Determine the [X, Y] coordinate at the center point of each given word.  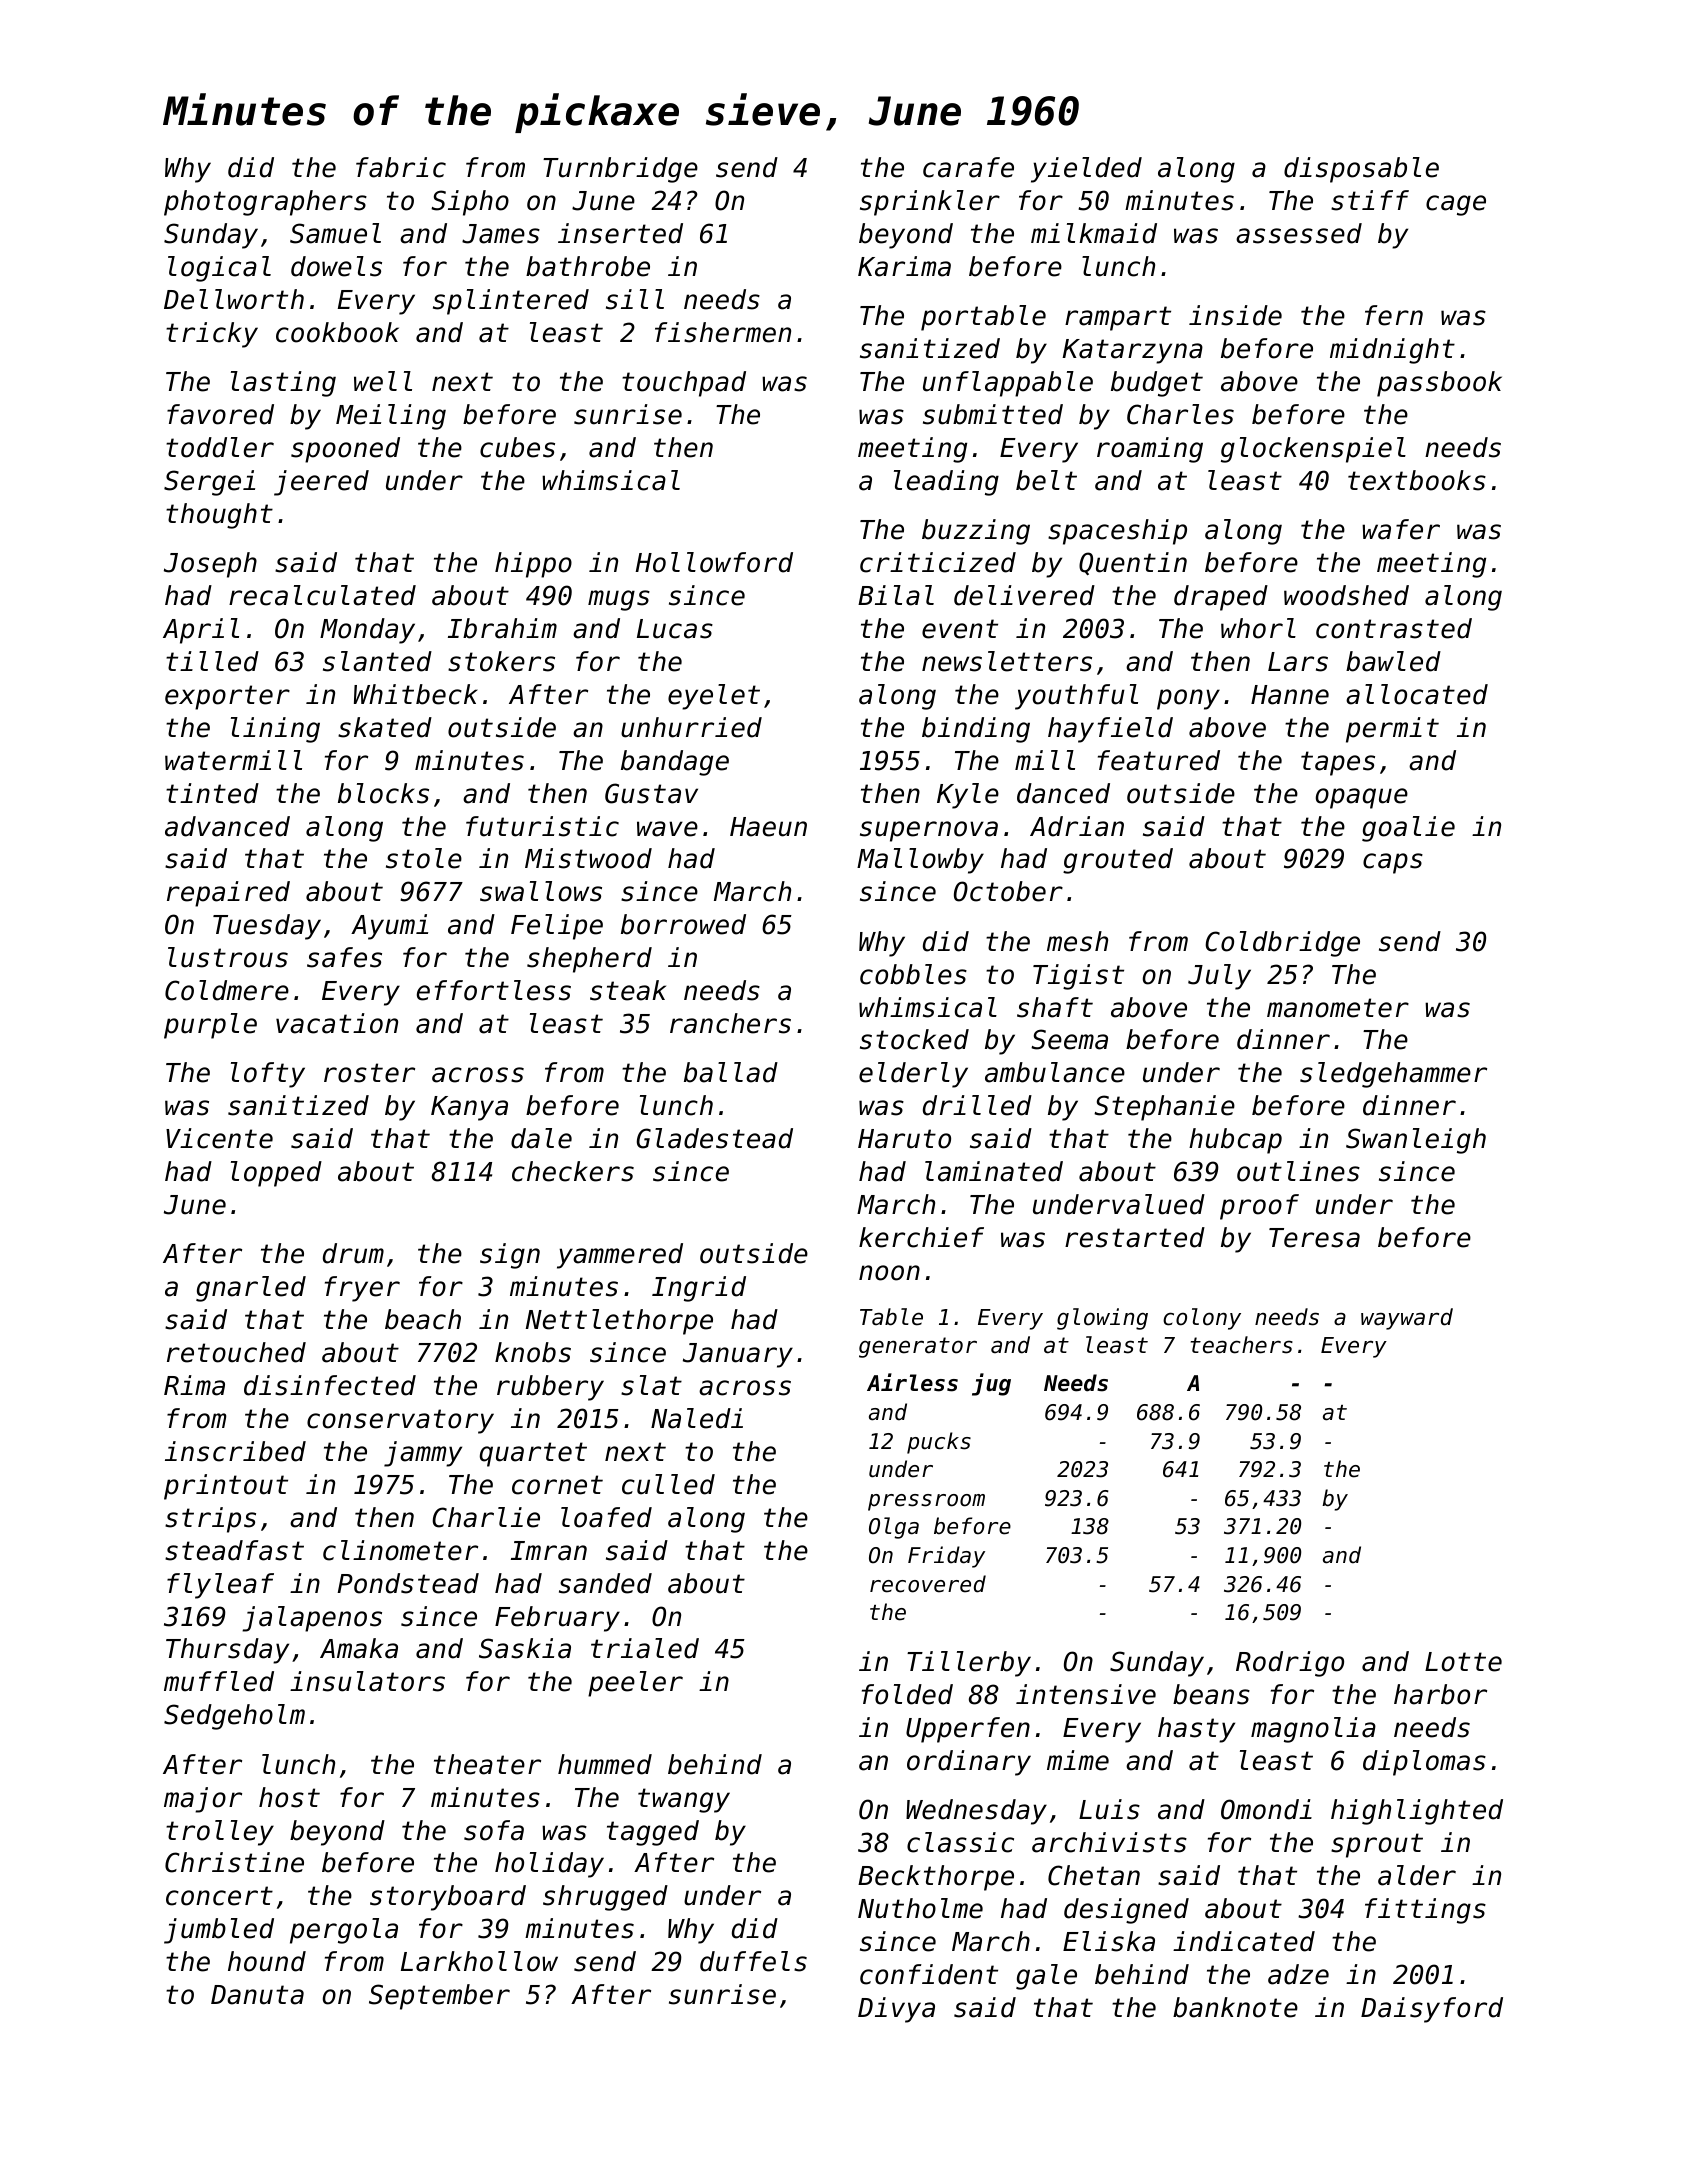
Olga [894, 1528]
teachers [1242, 1345]
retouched [236, 1352]
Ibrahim [502, 628]
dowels [336, 266]
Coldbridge [1282, 944]
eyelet [714, 697]
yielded [1086, 170]
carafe [968, 167]
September [439, 1997]
